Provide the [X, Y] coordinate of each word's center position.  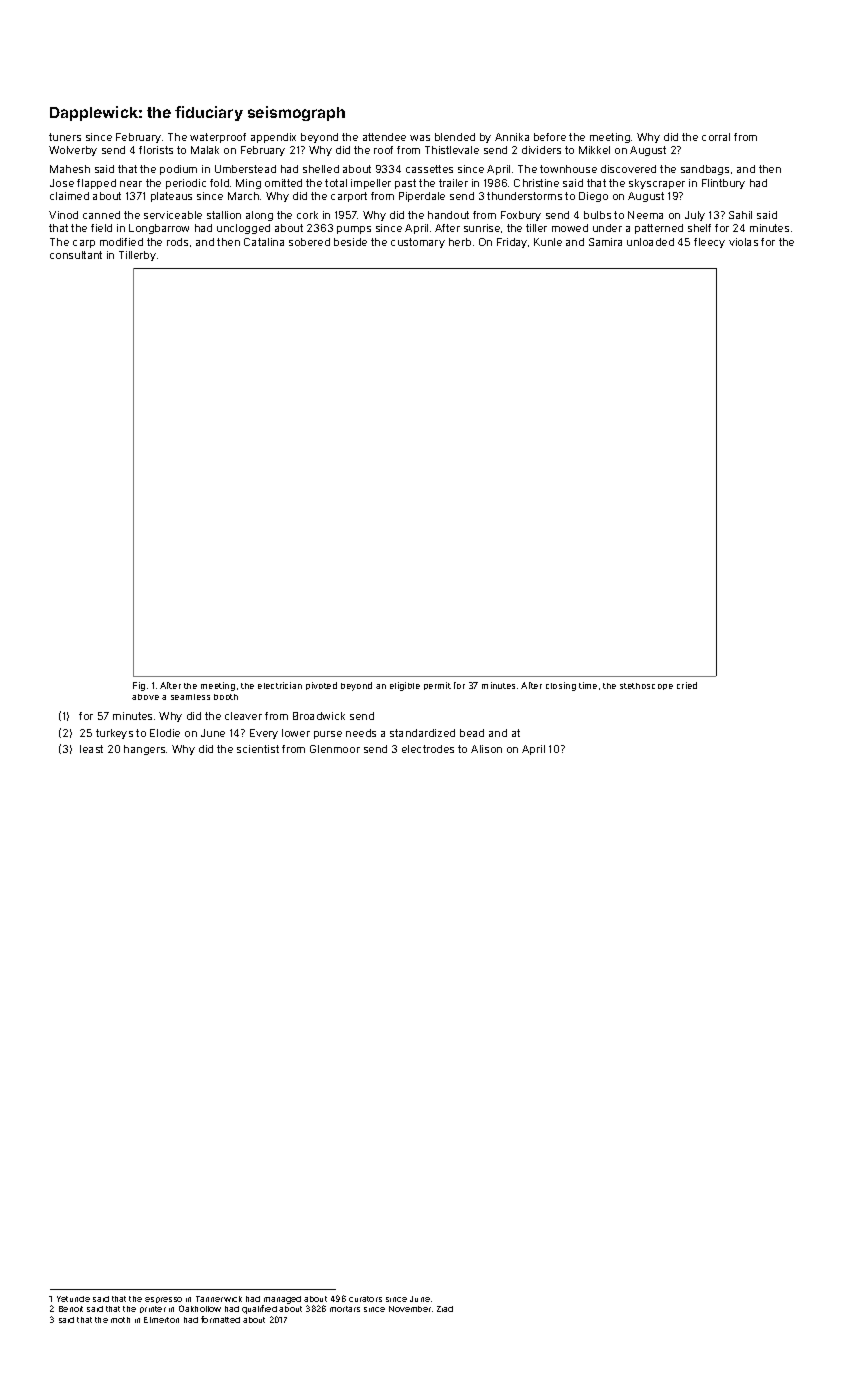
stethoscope [646, 686]
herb [460, 242]
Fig [139, 686]
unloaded [650, 242]
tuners [65, 137]
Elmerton [161, 1320]
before [550, 137]
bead [472, 733]
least [91, 749]
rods [177, 242]
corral [716, 137]
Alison [486, 749]
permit [437, 686]
